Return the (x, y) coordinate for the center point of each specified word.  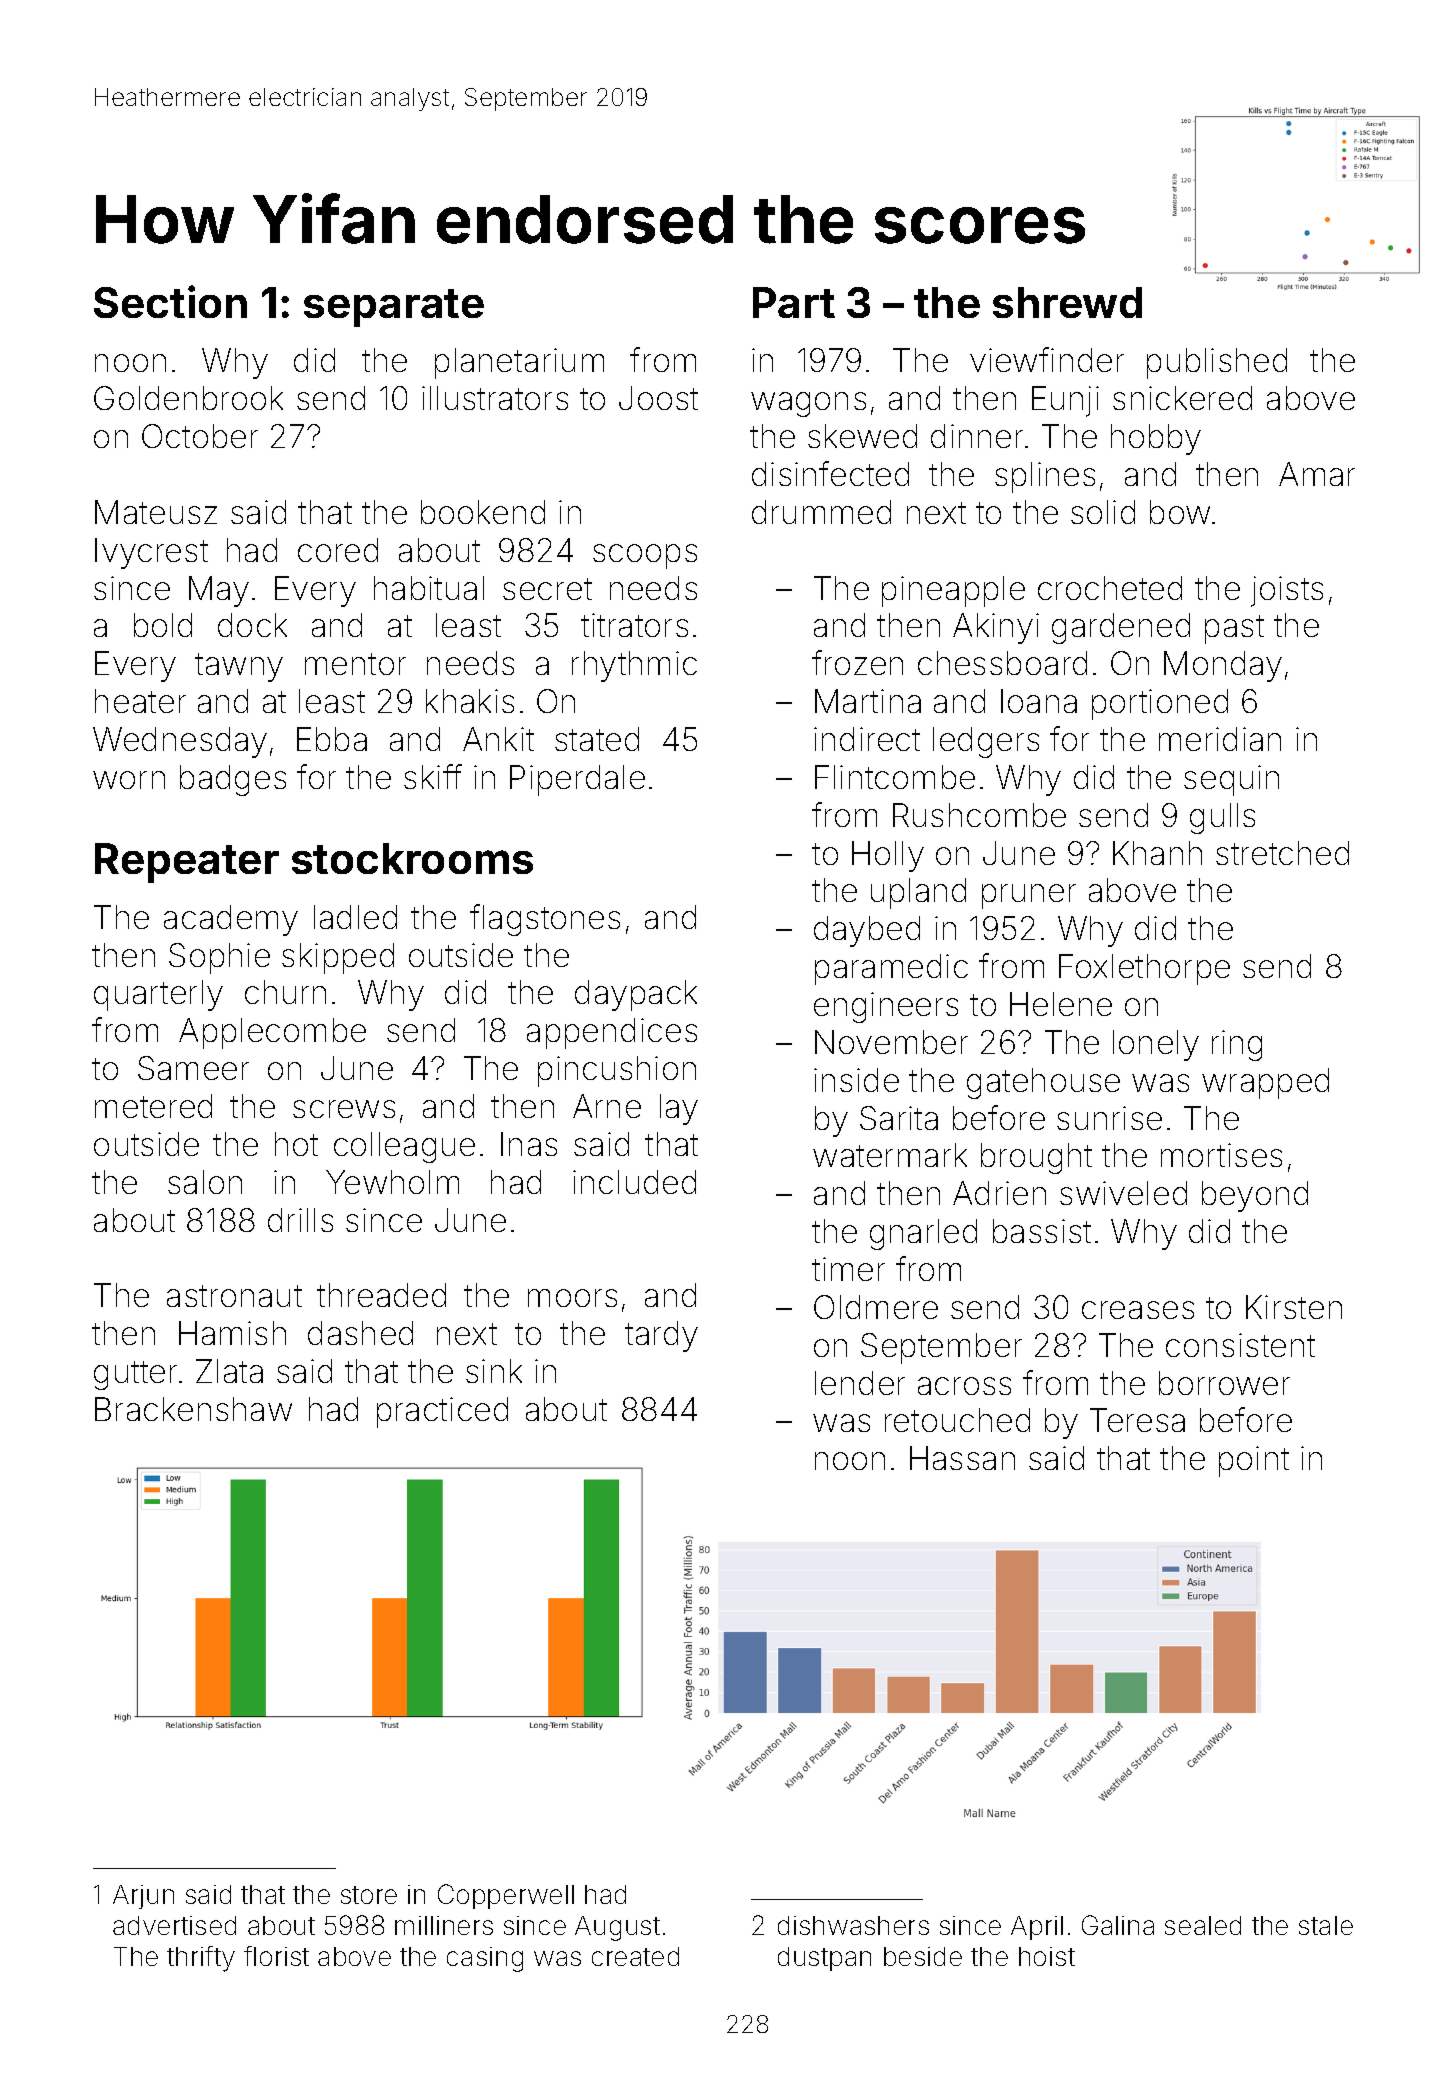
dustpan (824, 1959)
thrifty (201, 1959)
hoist (1047, 1956)
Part (794, 302)
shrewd (1067, 302)
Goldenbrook (188, 398)
